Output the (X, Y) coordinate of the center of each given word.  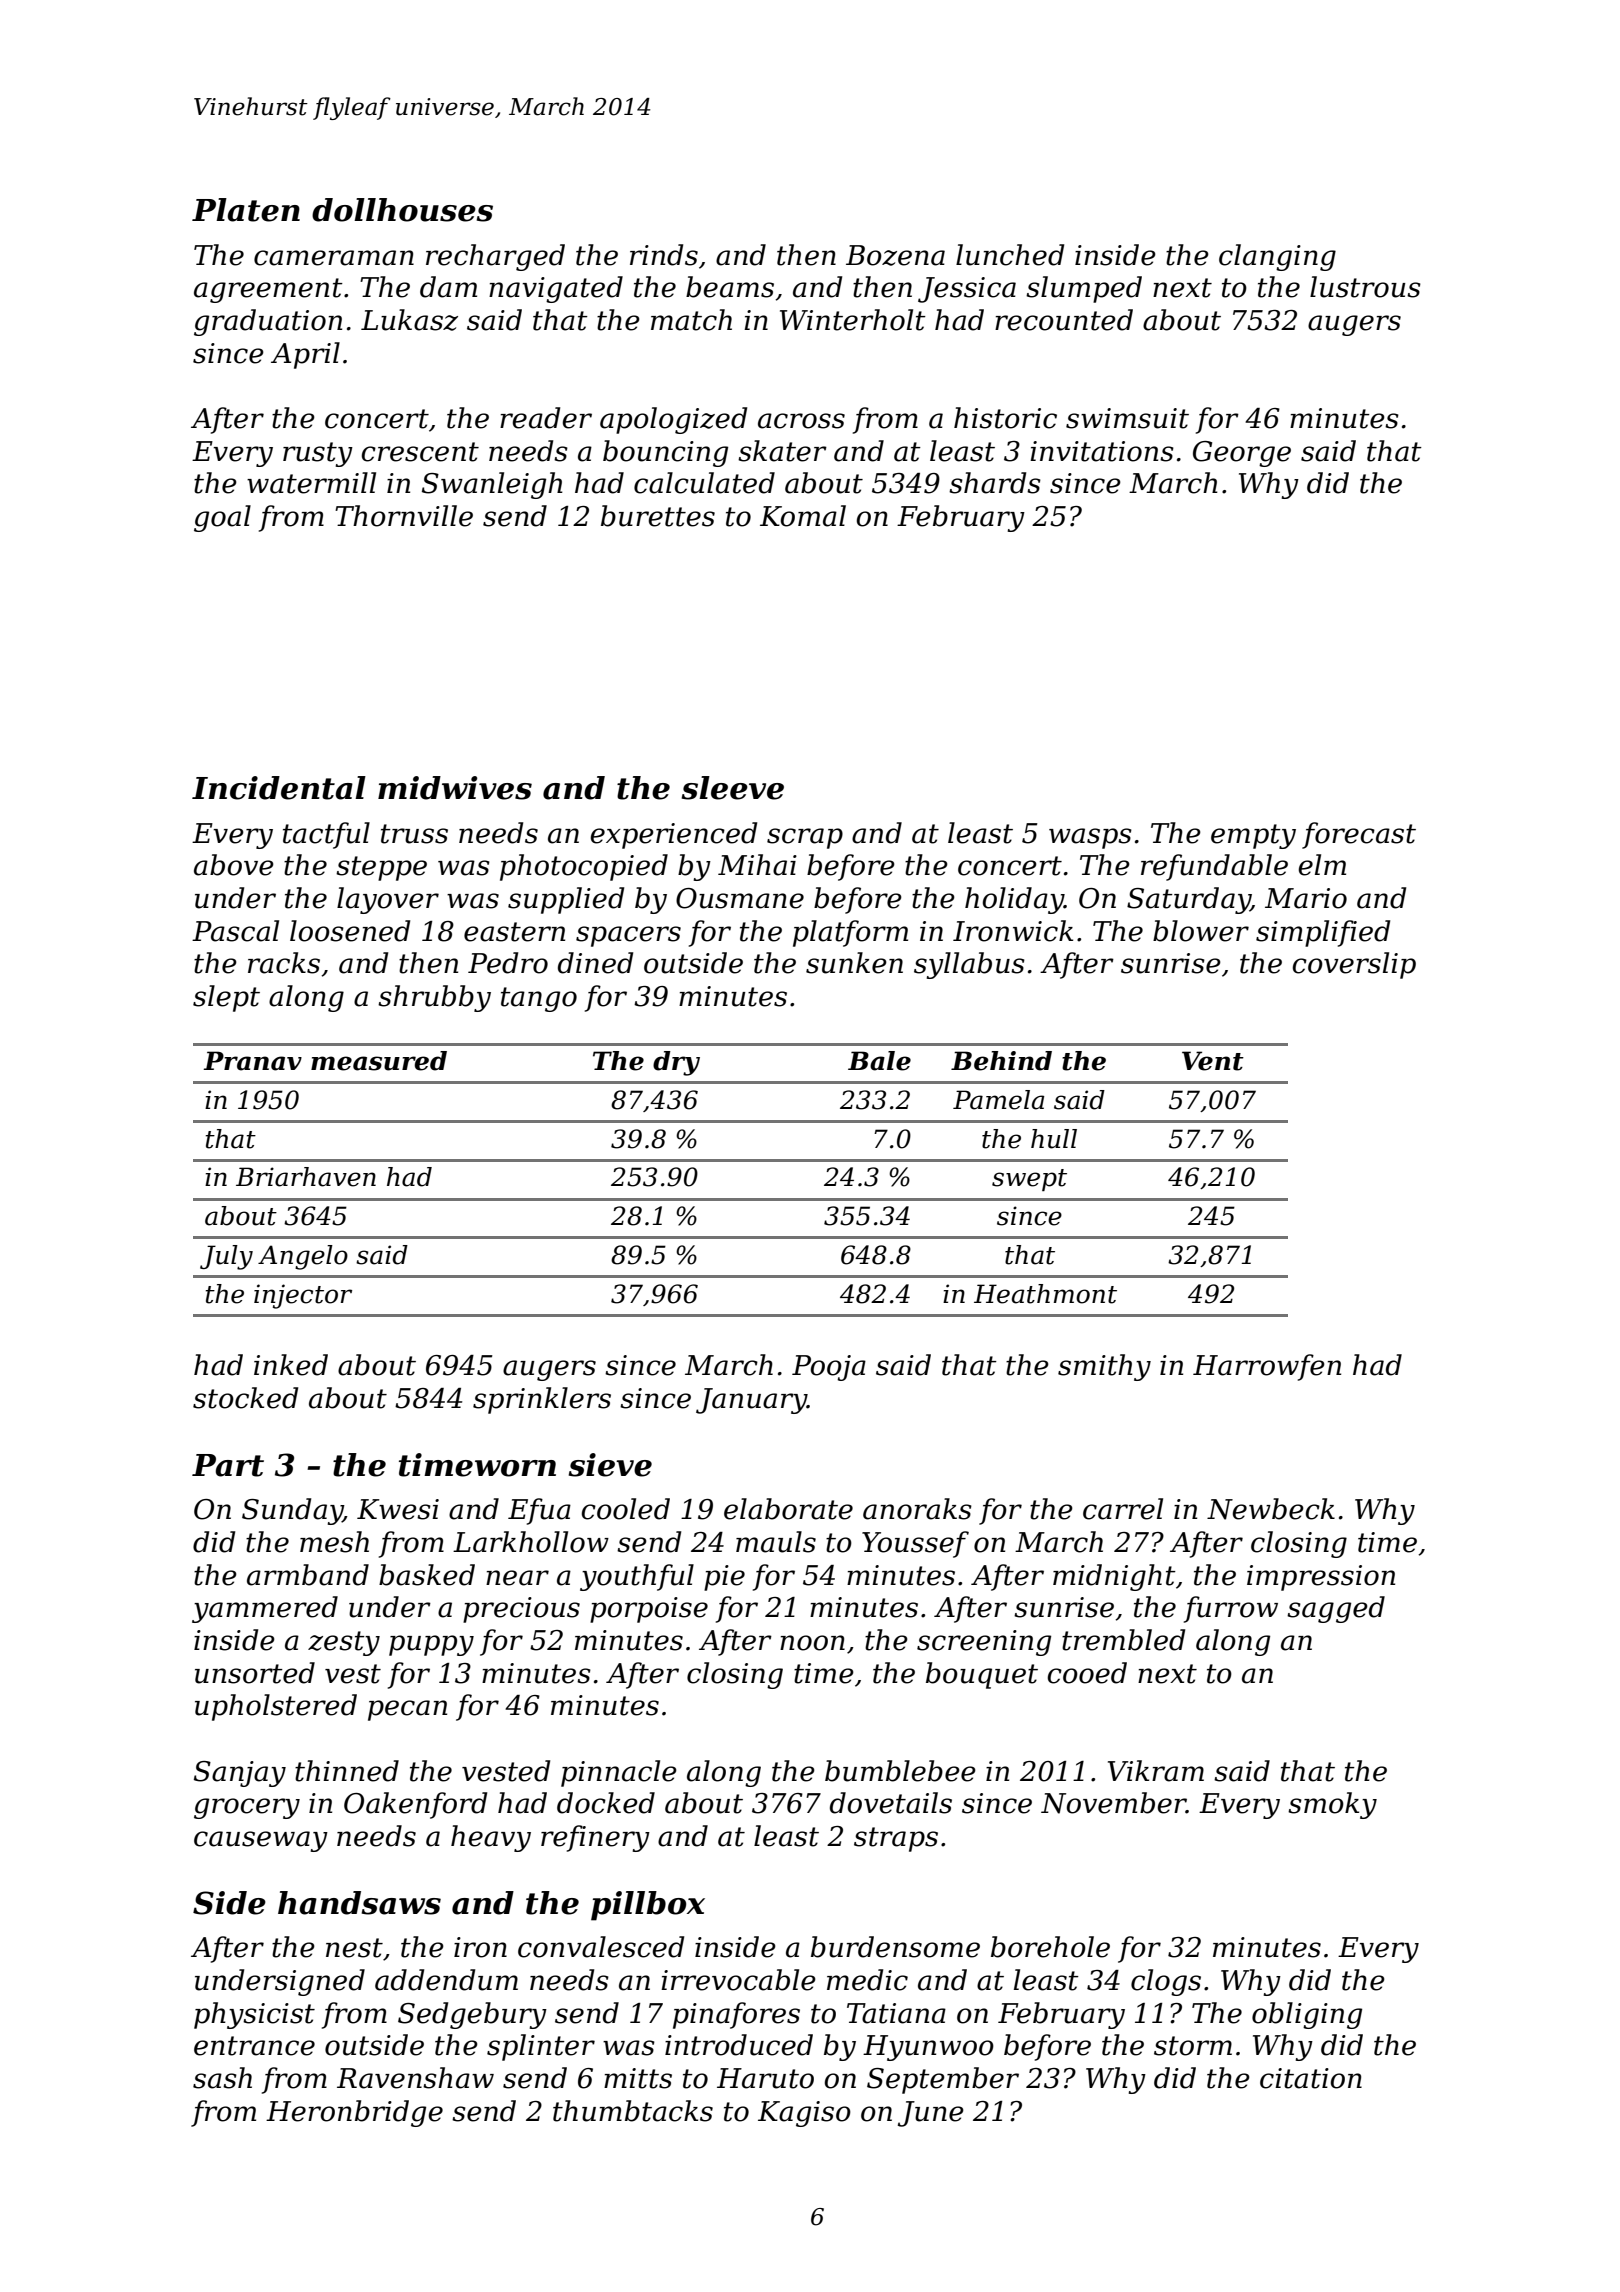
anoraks (917, 1509)
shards (995, 483)
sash (222, 2078)
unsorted (255, 1673)
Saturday (1189, 900)
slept (226, 998)
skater (782, 451)
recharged (495, 257)
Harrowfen (1267, 1367)
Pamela (998, 1100)
